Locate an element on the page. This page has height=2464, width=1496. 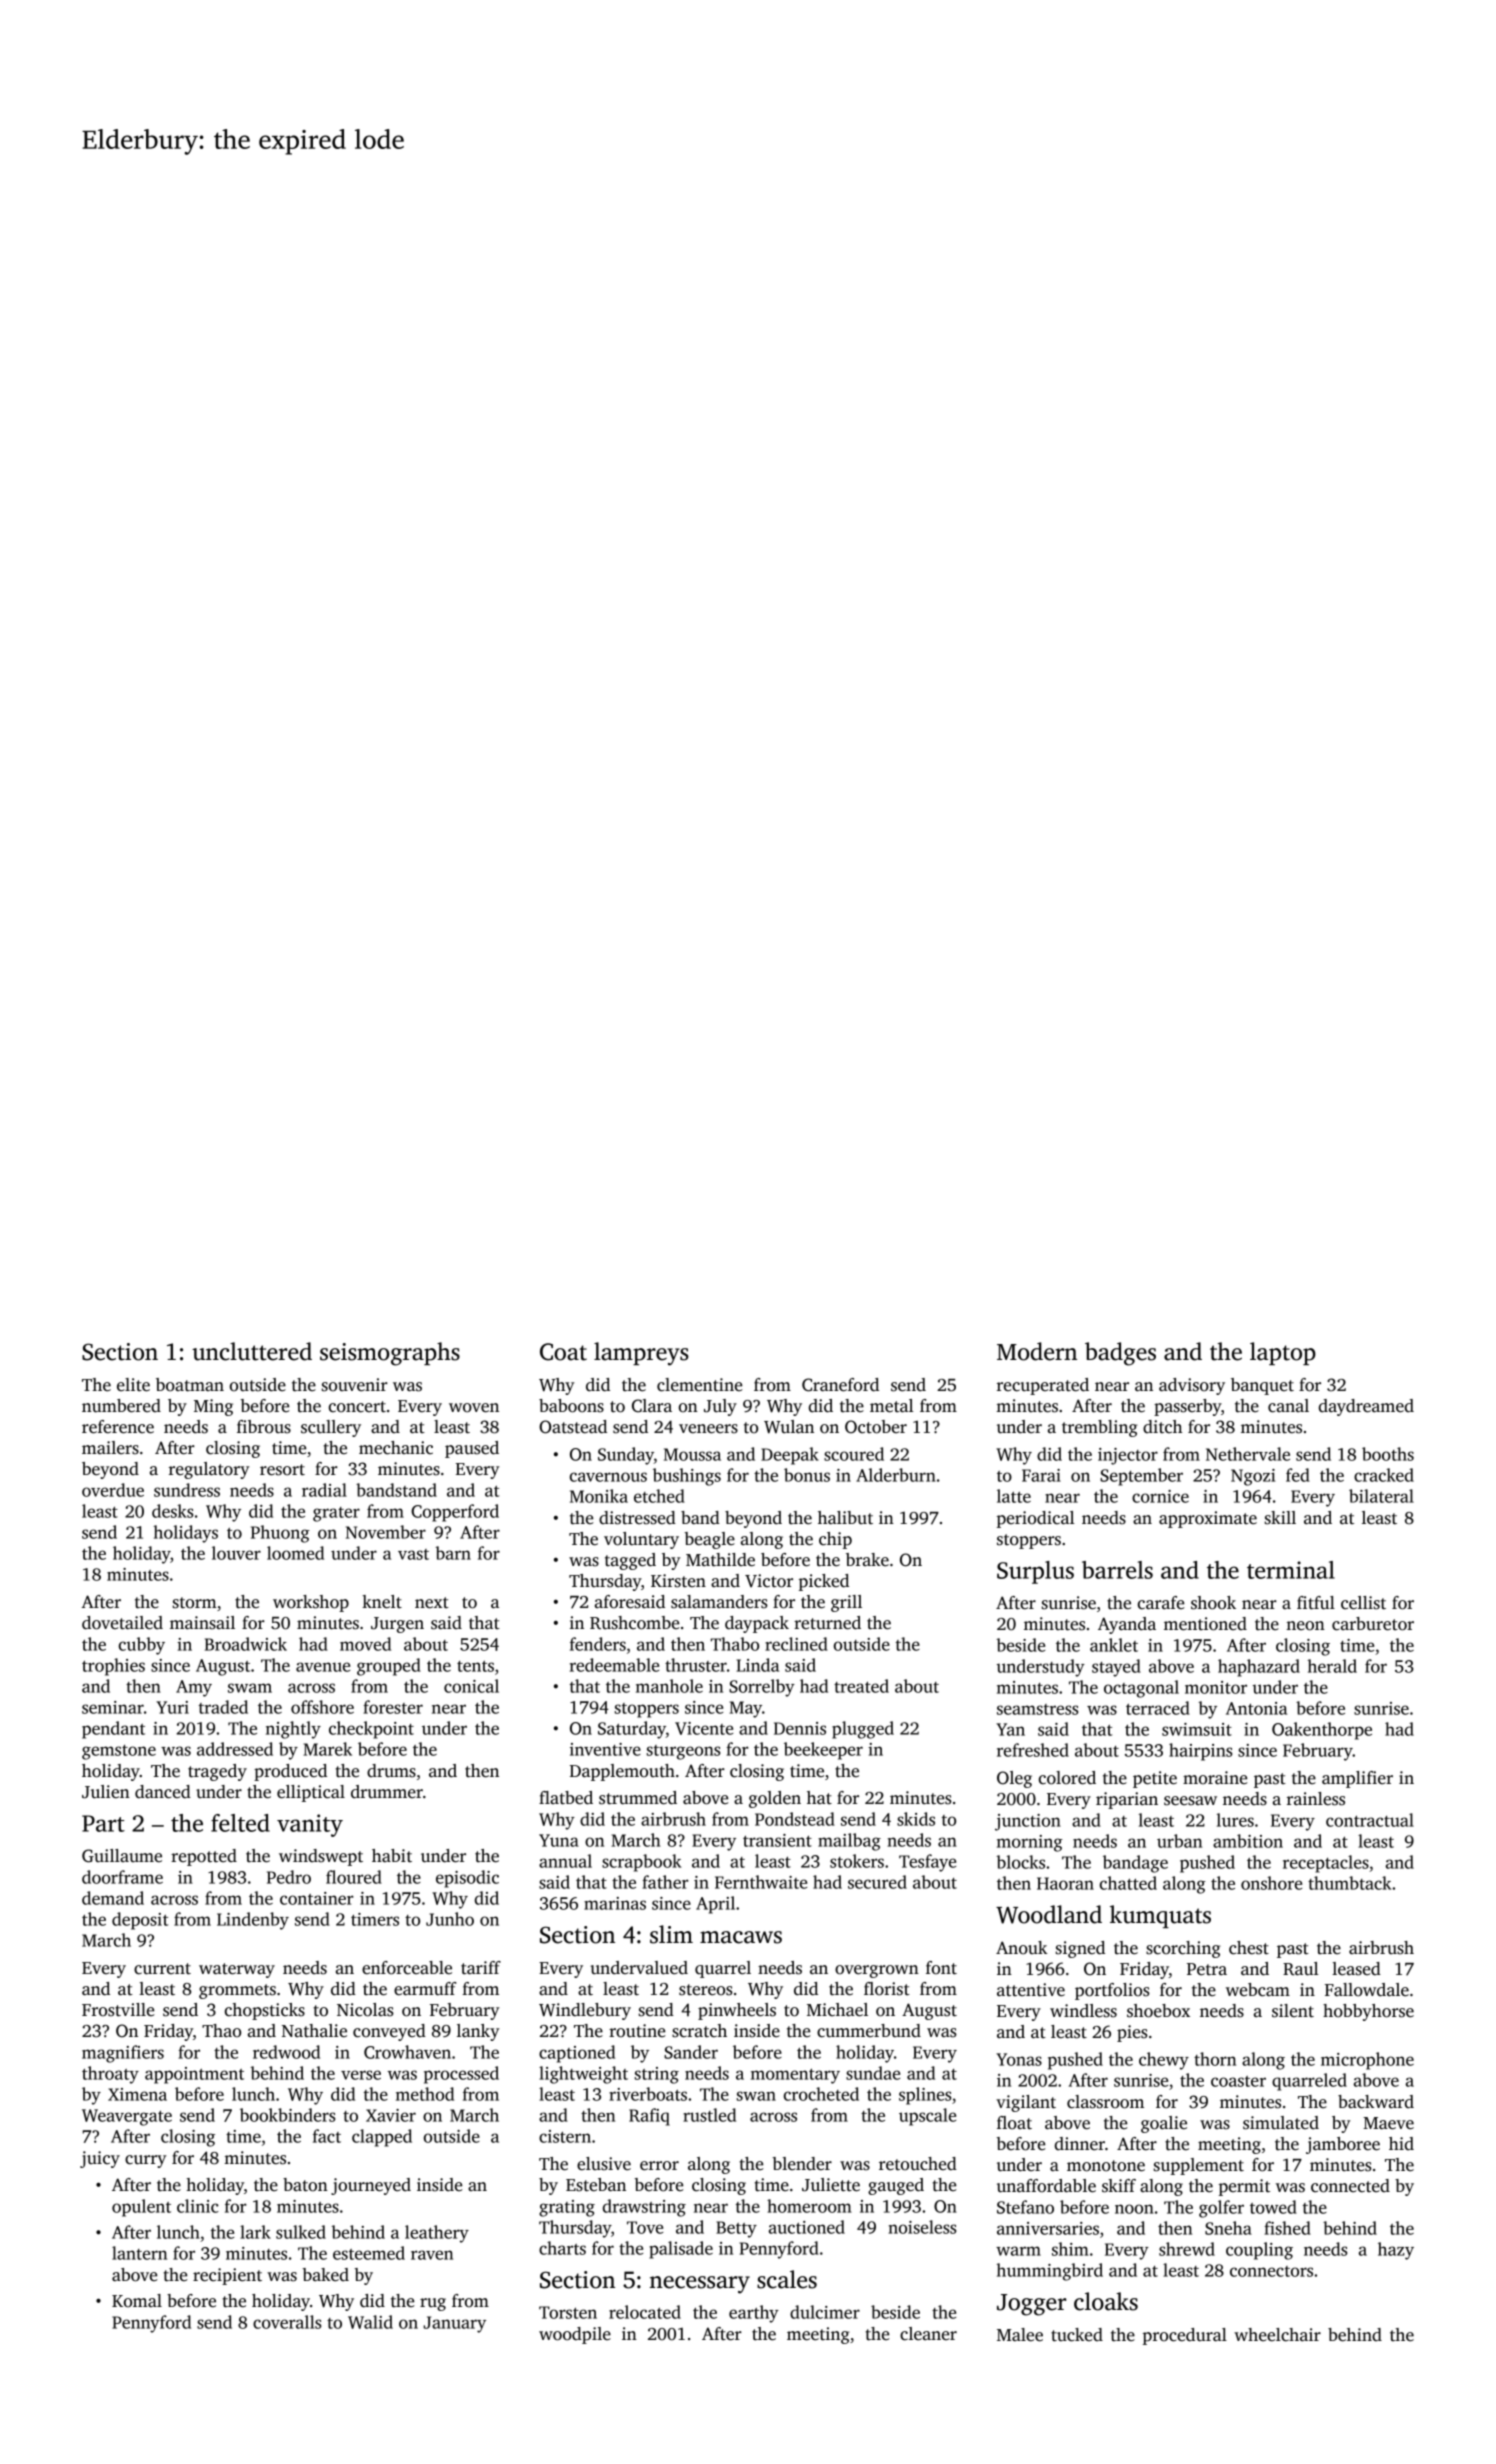
wheelchair is located at coordinates (1277, 2335).
